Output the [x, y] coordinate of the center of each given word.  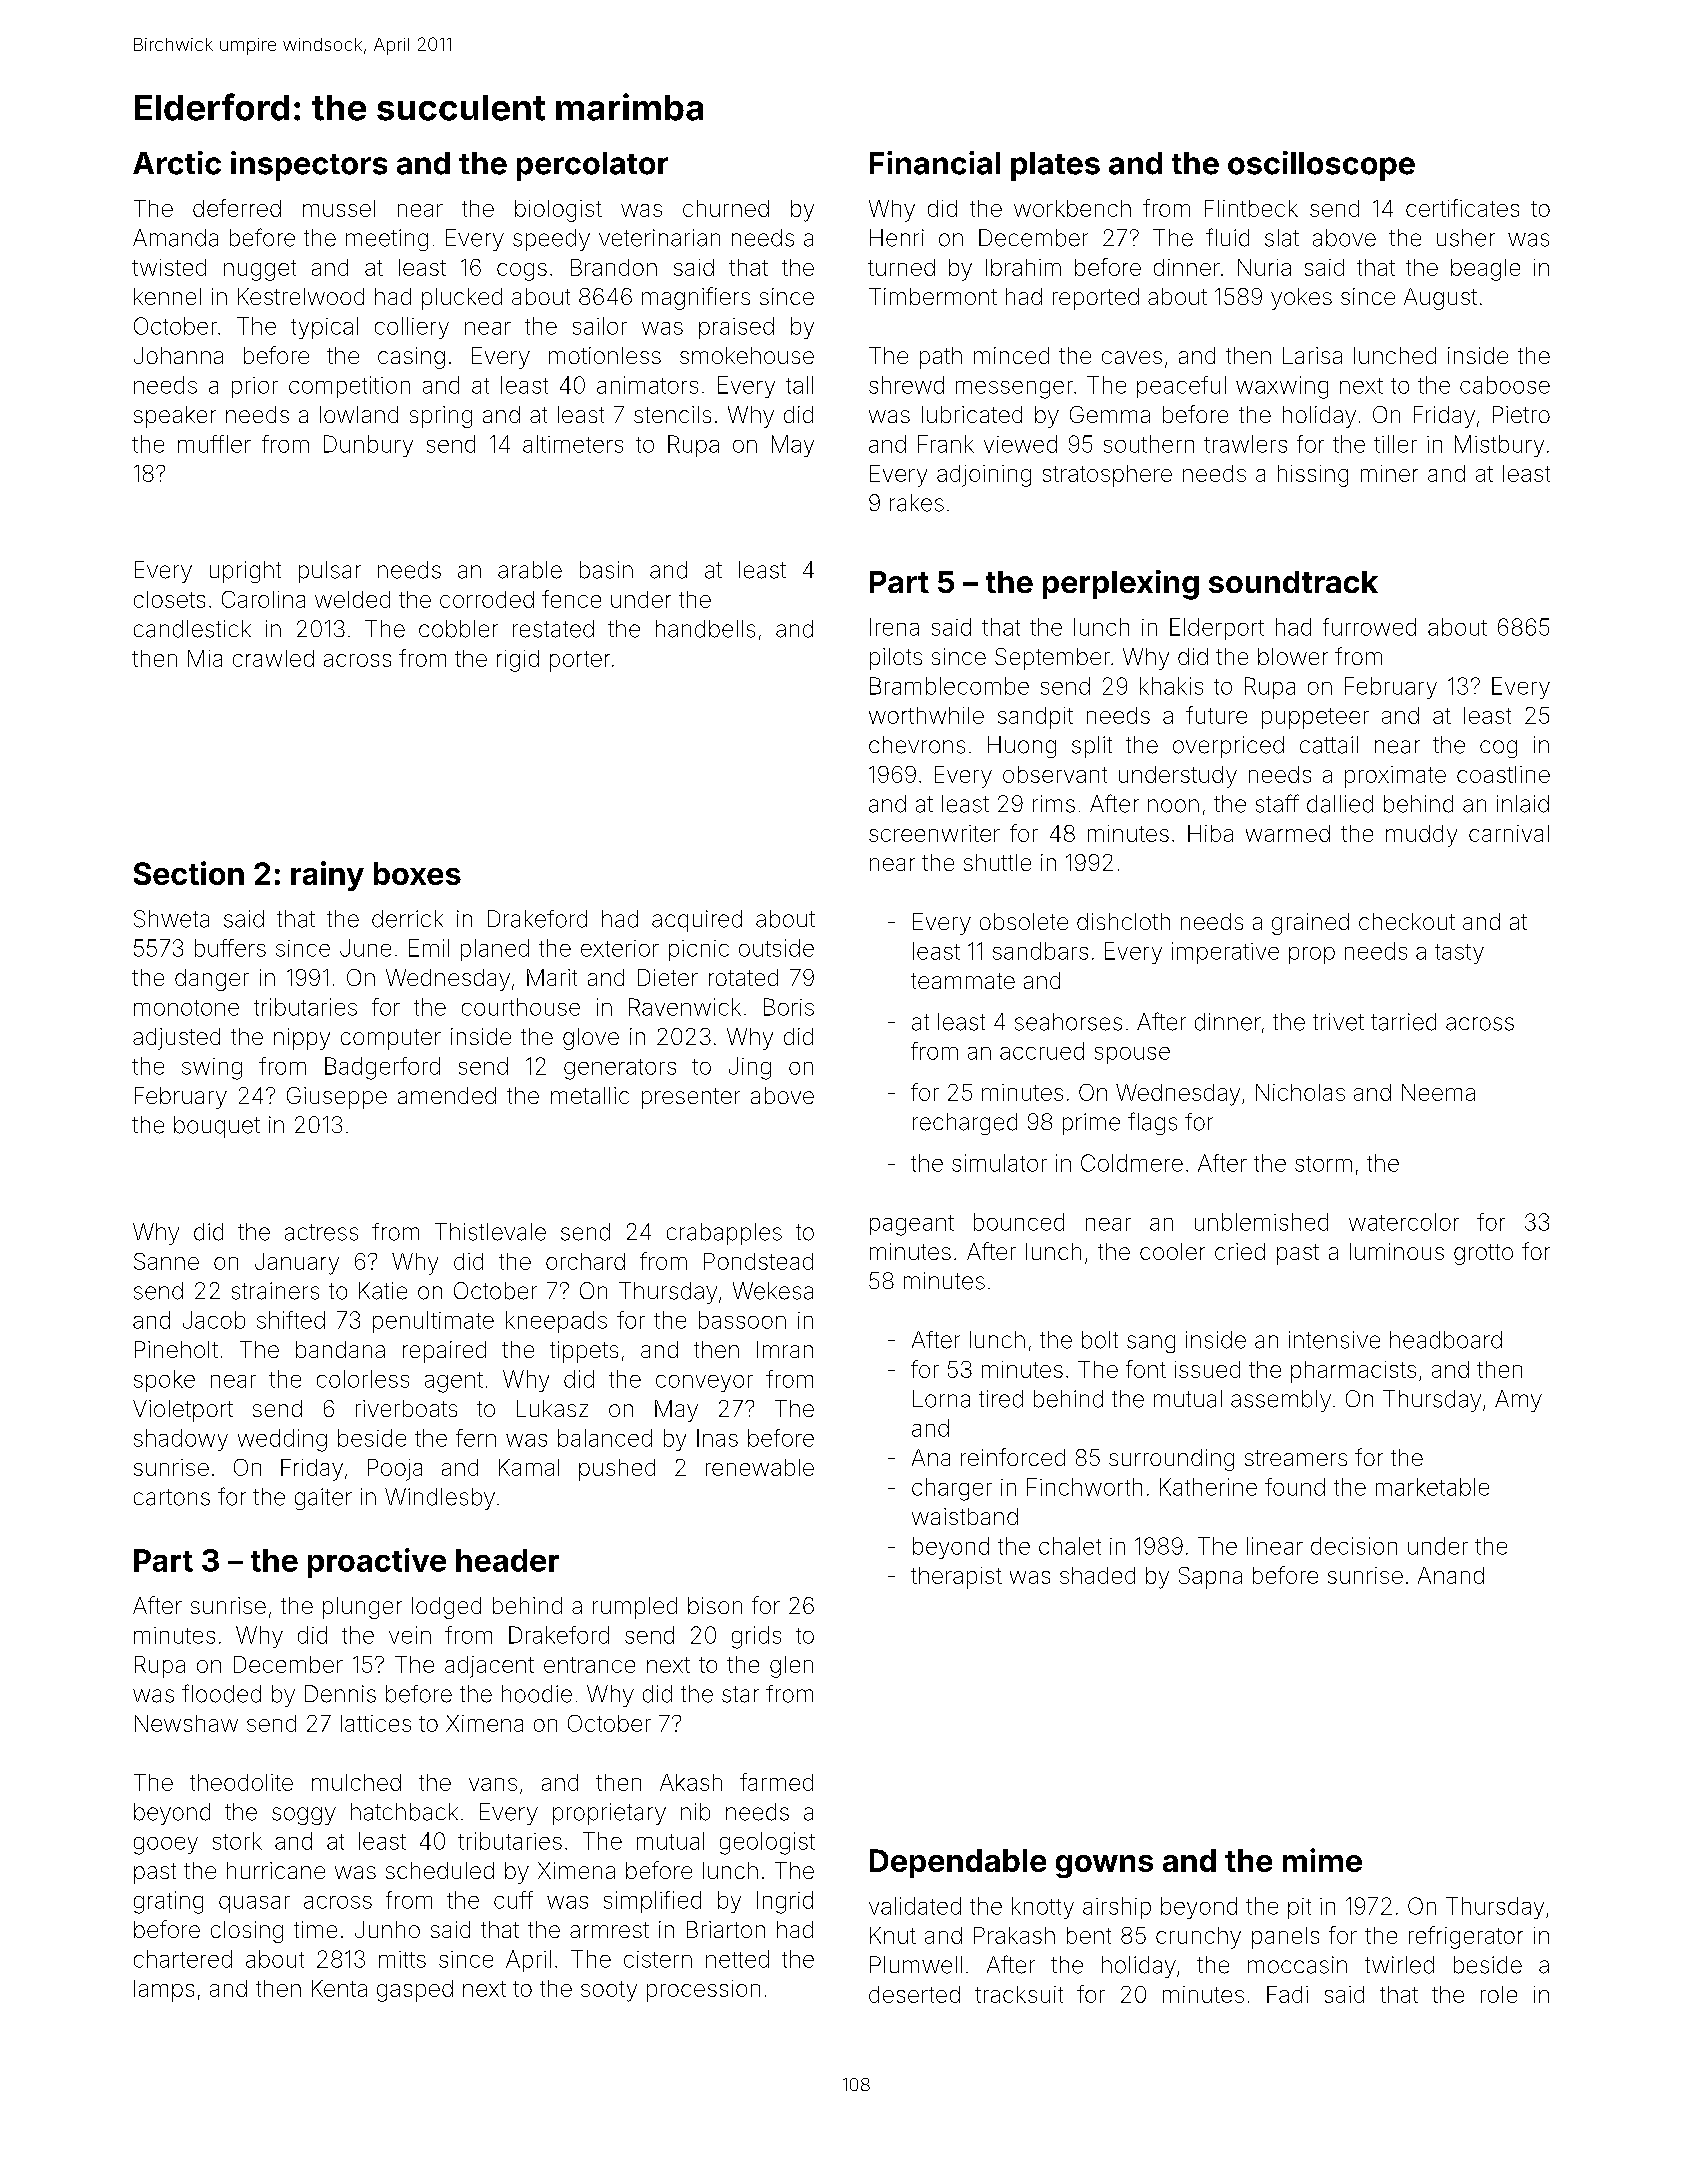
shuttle [997, 862]
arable [530, 570]
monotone [186, 1008]
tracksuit [1019, 1994]
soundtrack [1293, 582]
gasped [415, 1991]
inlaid [1523, 804]
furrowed [1369, 627]
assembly [1281, 1401]
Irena [894, 627]
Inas [717, 1438]
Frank [946, 444]
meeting [387, 240]
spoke [164, 1381]
